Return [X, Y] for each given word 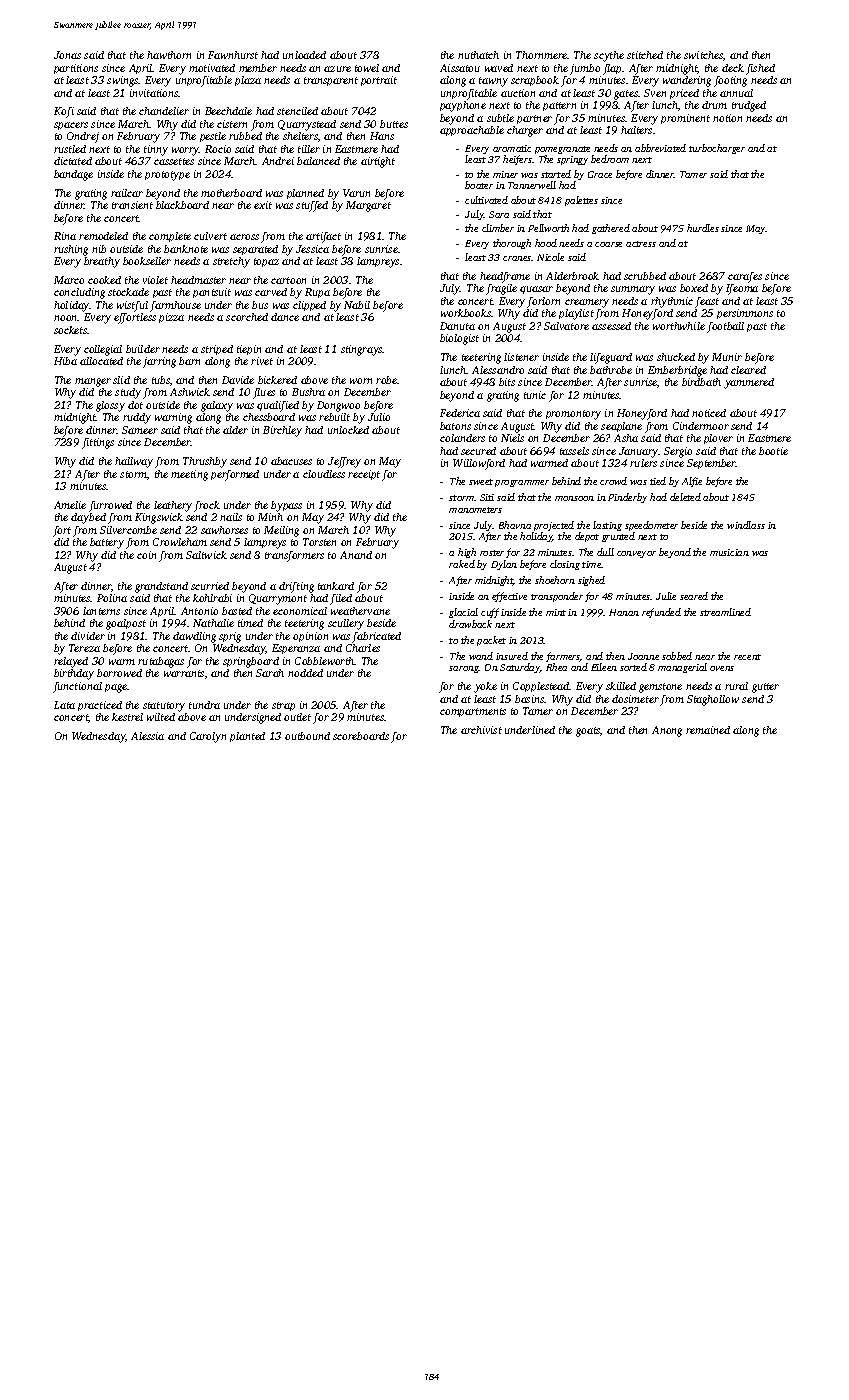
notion [727, 118]
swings [123, 81]
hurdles [703, 228]
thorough [512, 244]
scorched [247, 317]
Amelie [70, 505]
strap [283, 706]
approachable [472, 131]
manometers [475, 510]
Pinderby [627, 498]
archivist [481, 730]
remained [708, 730]
